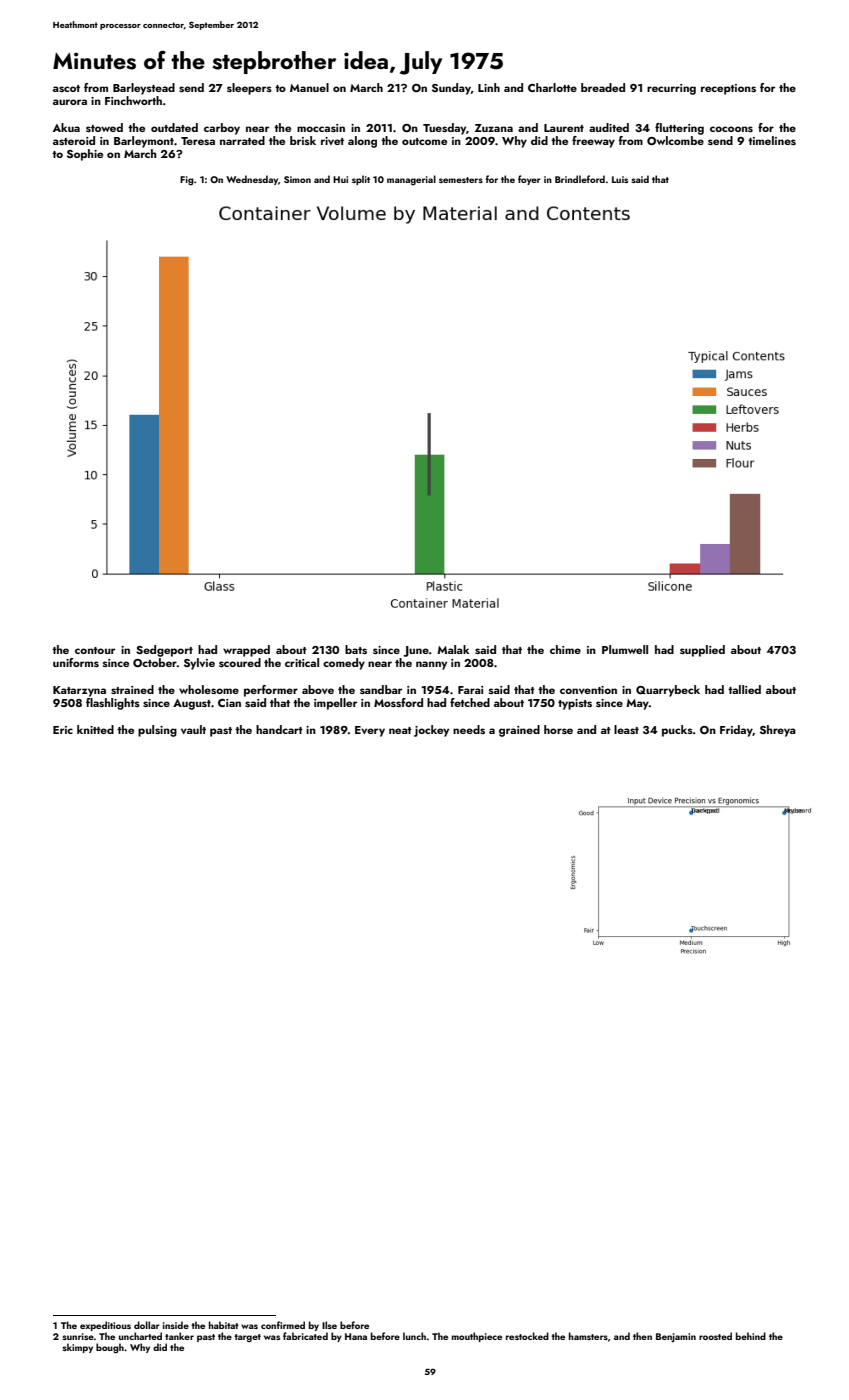 This screenshot has width=849, height=1400. I want to click on breaded, so click(603, 87).
